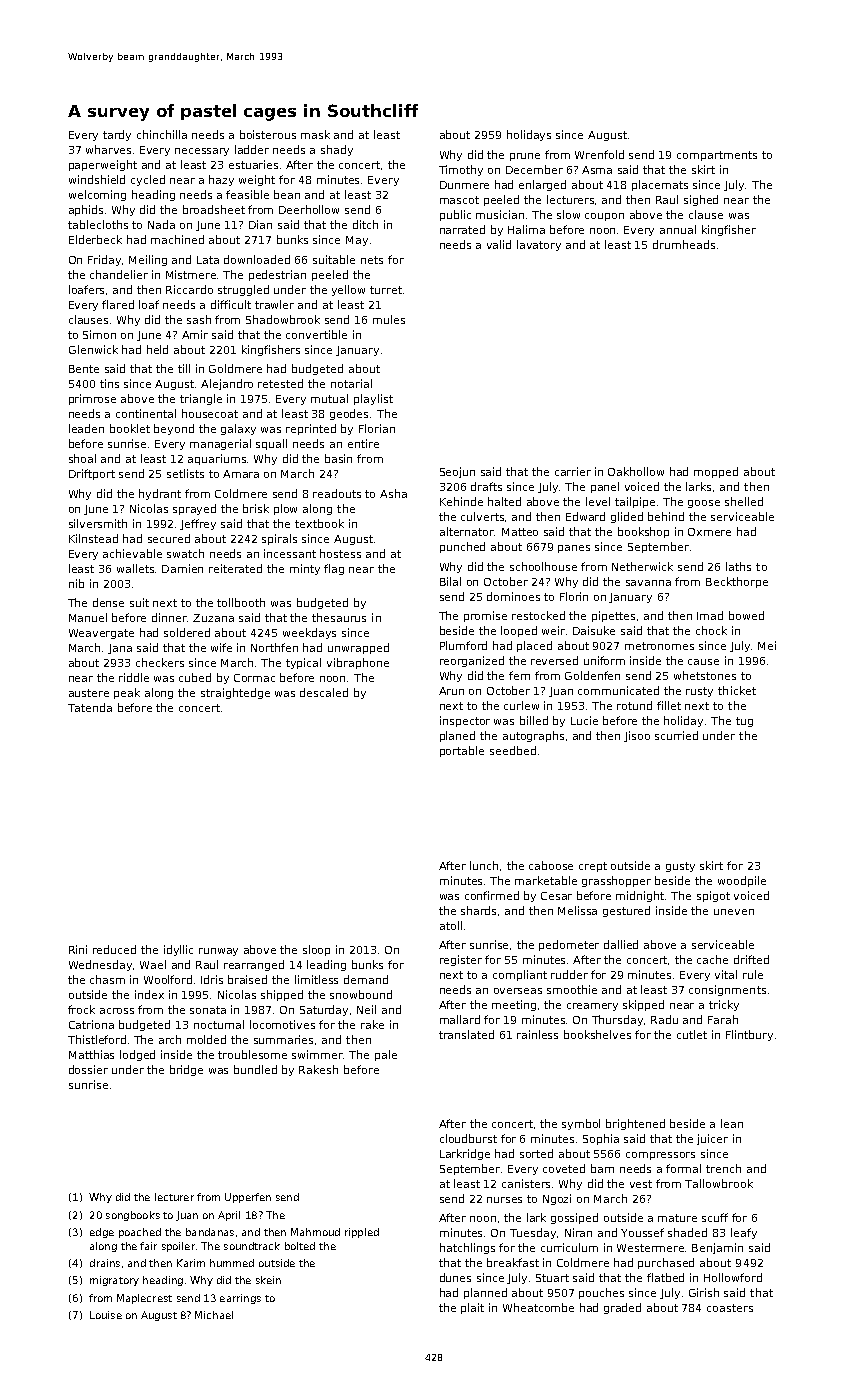 This screenshot has width=849, height=1400. I want to click on nurses, so click(504, 1200).
